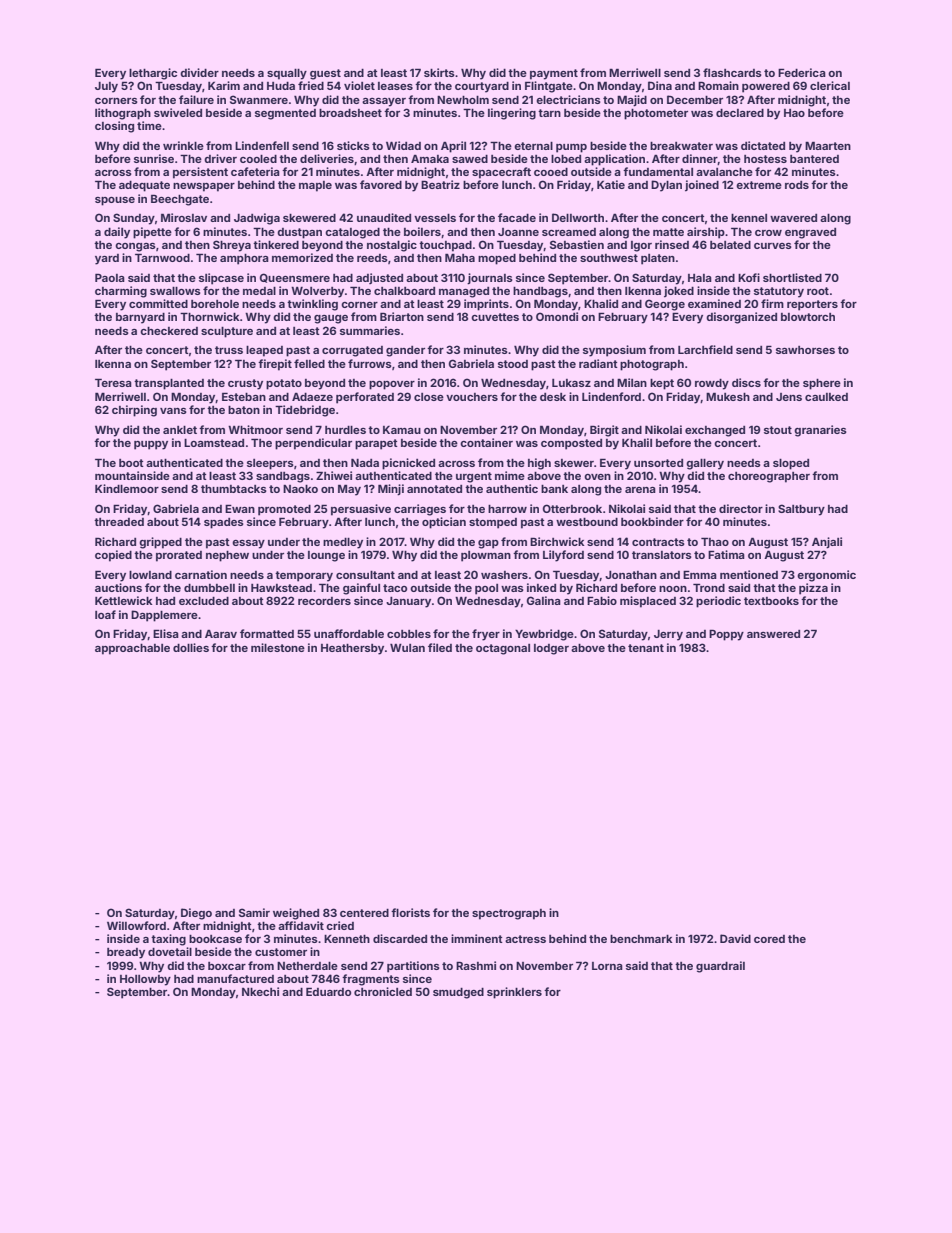 The image size is (952, 1233). What do you see at coordinates (361, 589) in the document?
I see `gainful` at bounding box center [361, 589].
